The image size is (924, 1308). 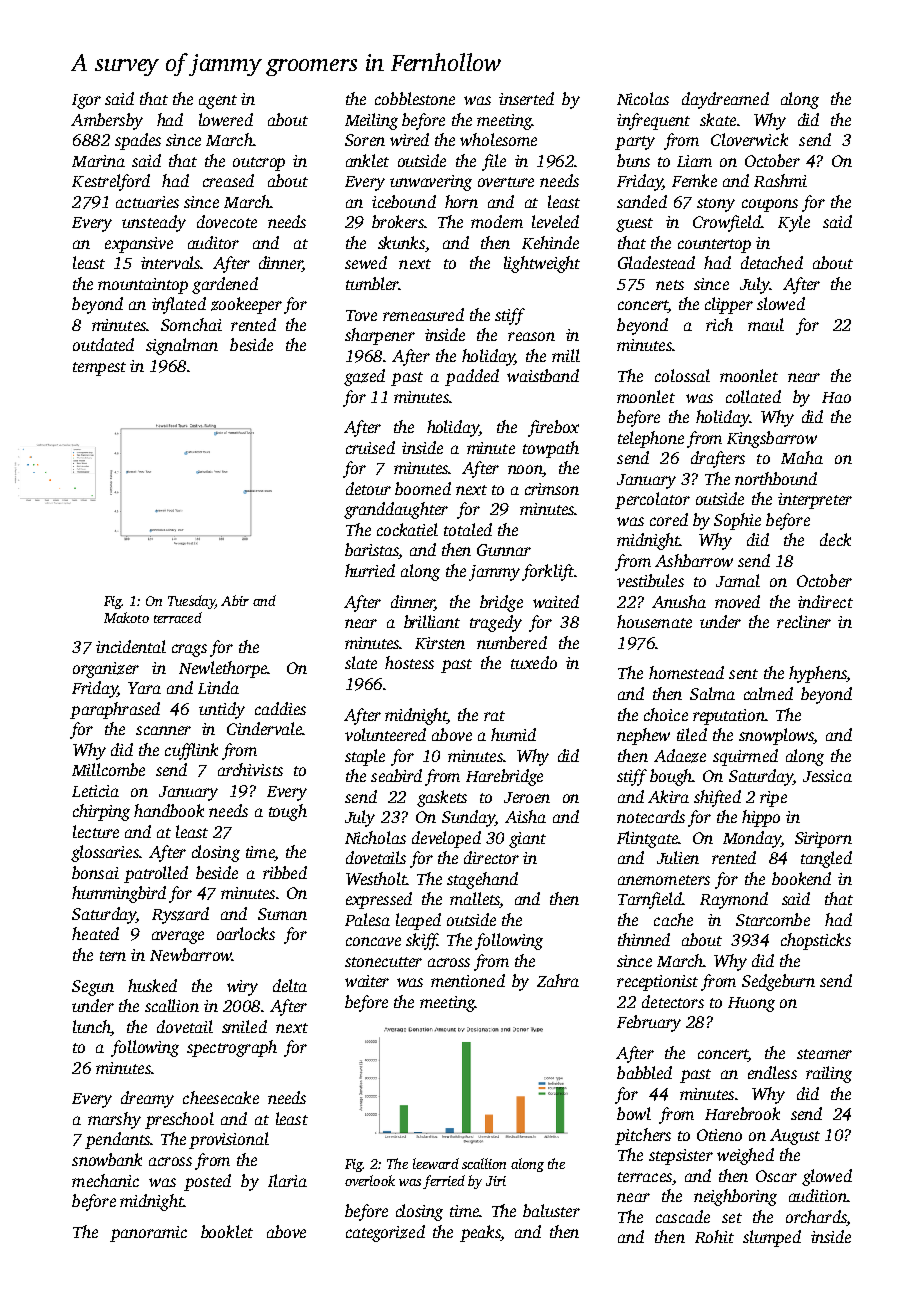 What do you see at coordinates (823, 840) in the page?
I see `Siriporn` at bounding box center [823, 840].
